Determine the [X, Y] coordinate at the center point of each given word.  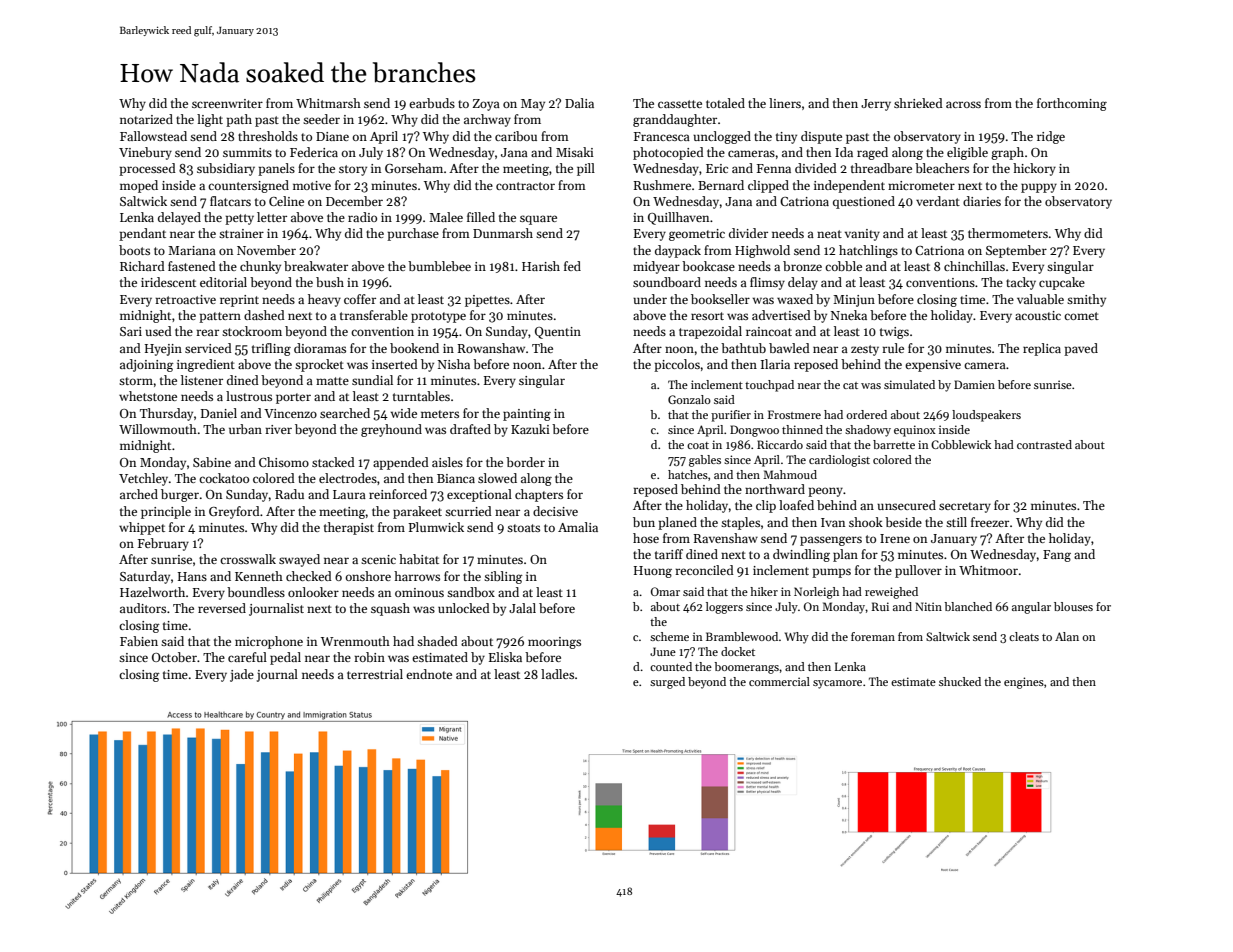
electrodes [348, 478]
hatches [688, 474]
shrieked [918, 103]
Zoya [486, 105]
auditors [143, 608]
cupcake [1062, 283]
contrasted [1044, 444]
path [239, 120]
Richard [142, 266]
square [538, 220]
